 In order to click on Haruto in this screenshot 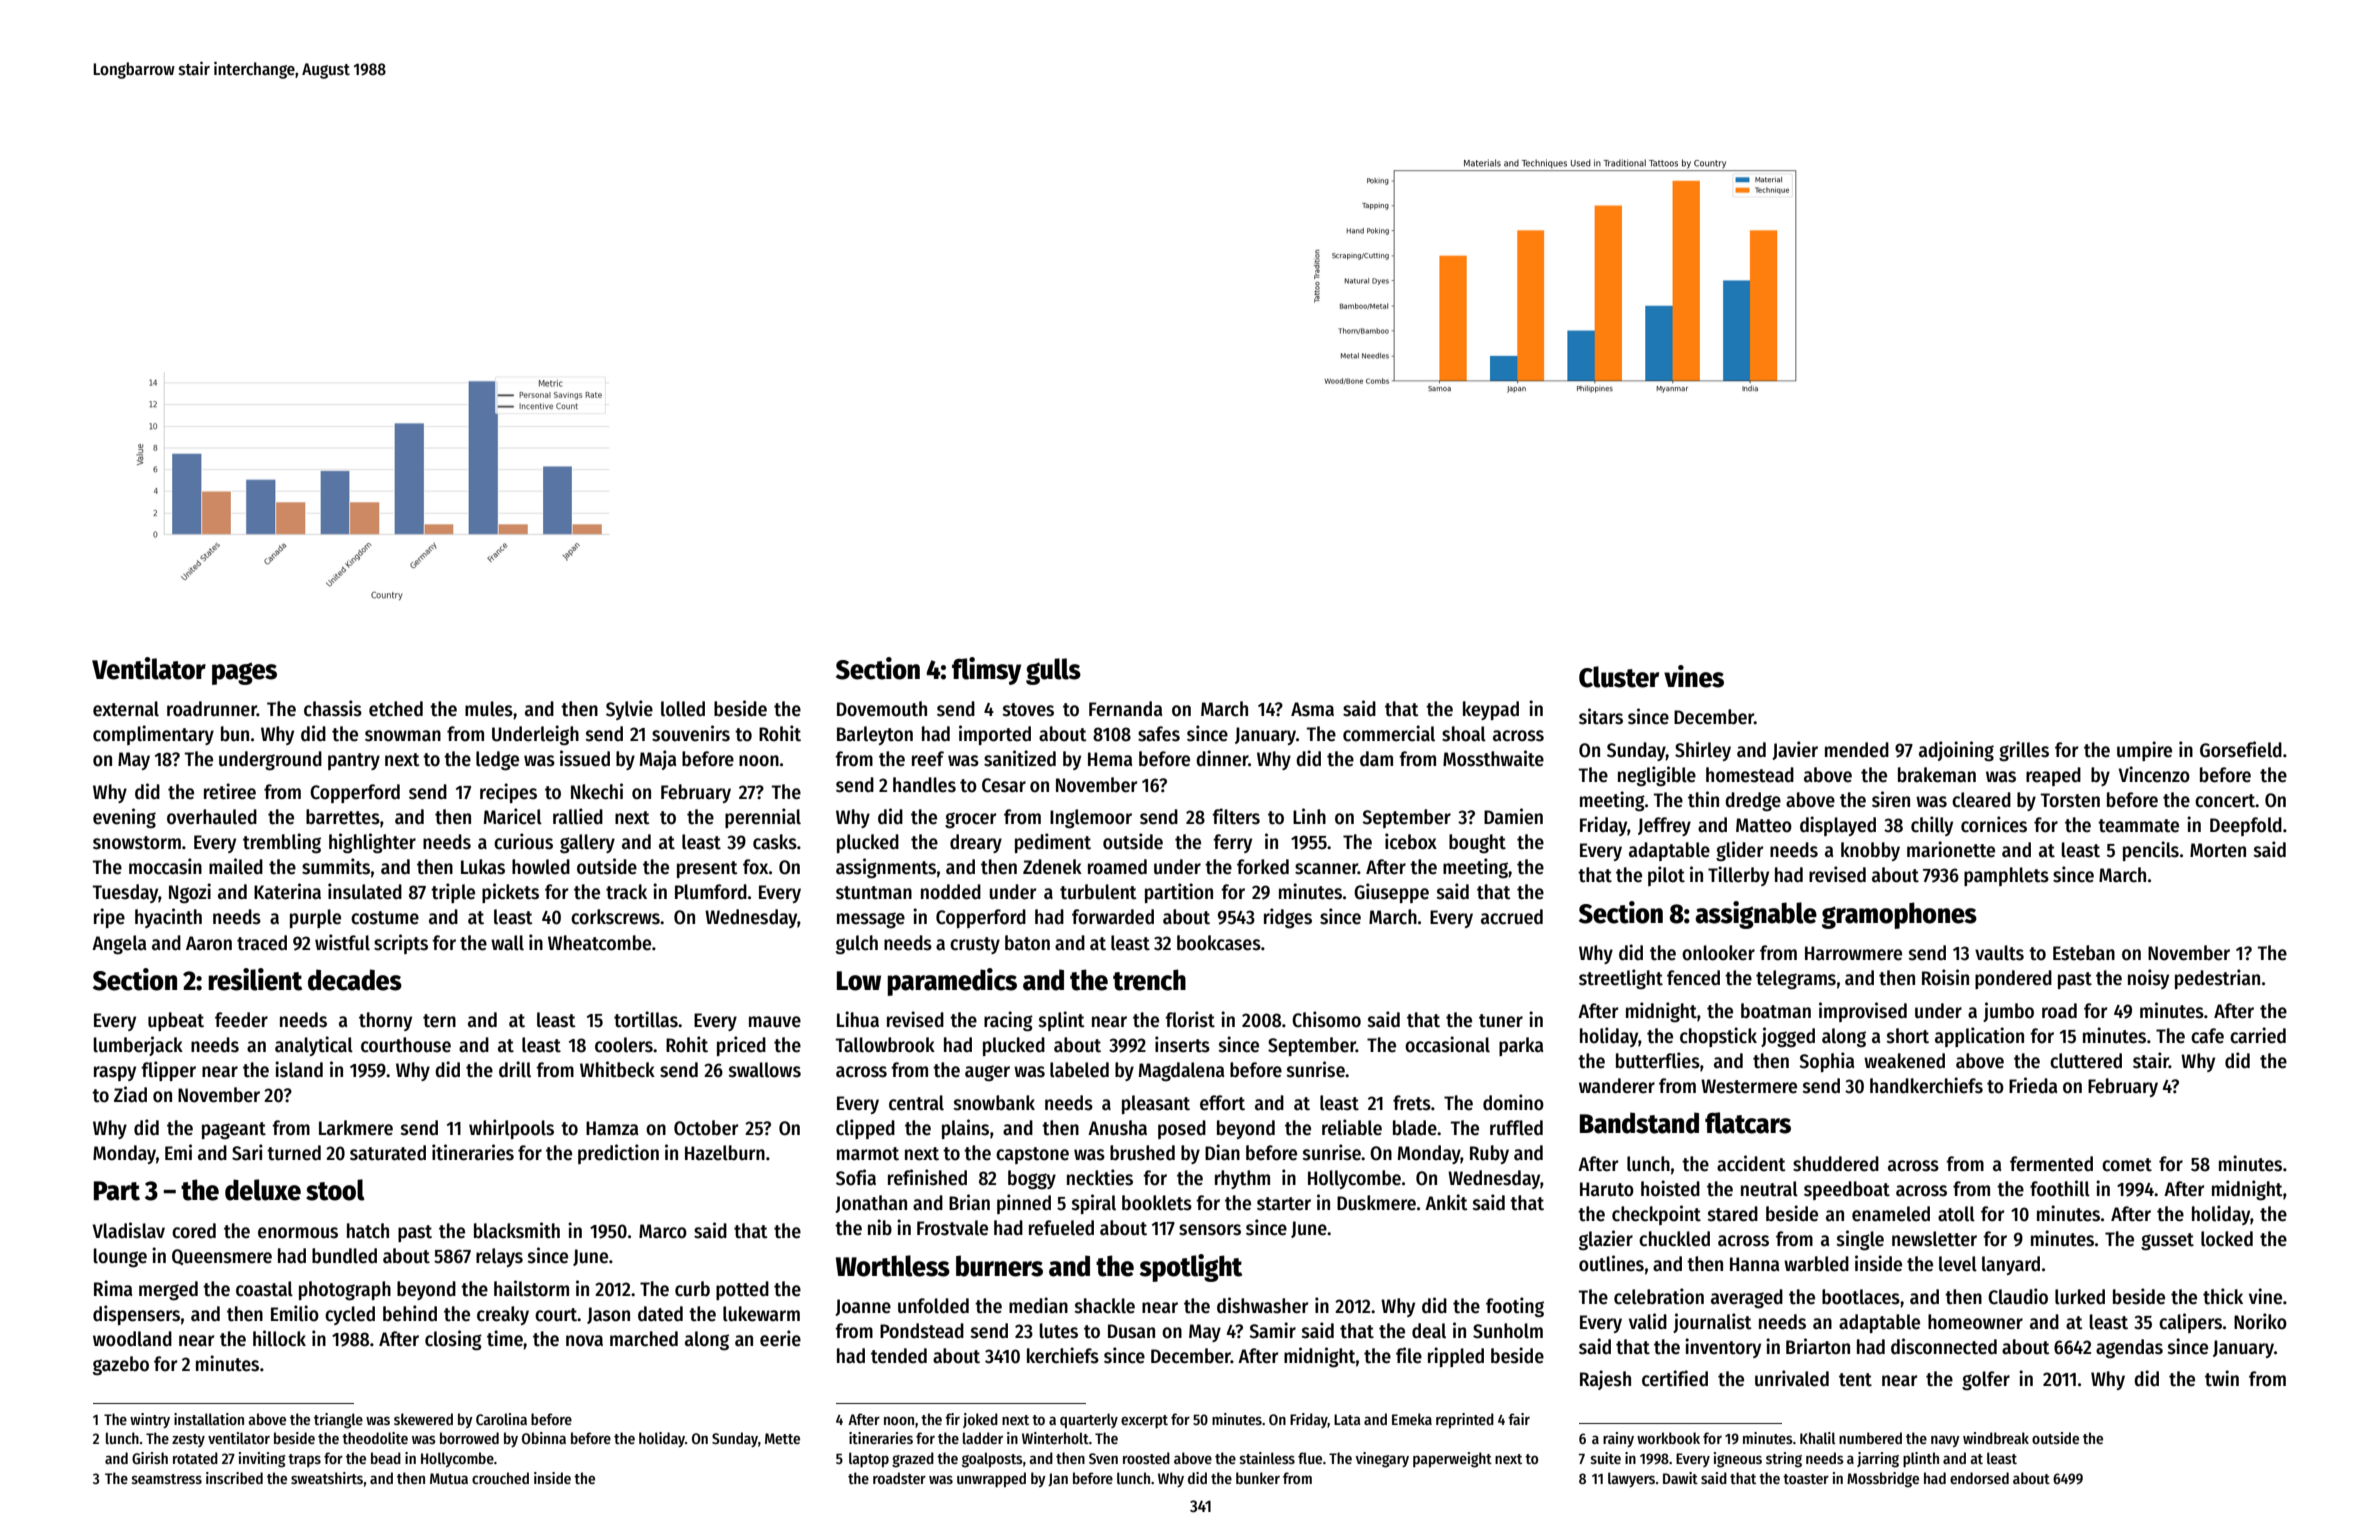, I will do `click(1607, 1189)`.
